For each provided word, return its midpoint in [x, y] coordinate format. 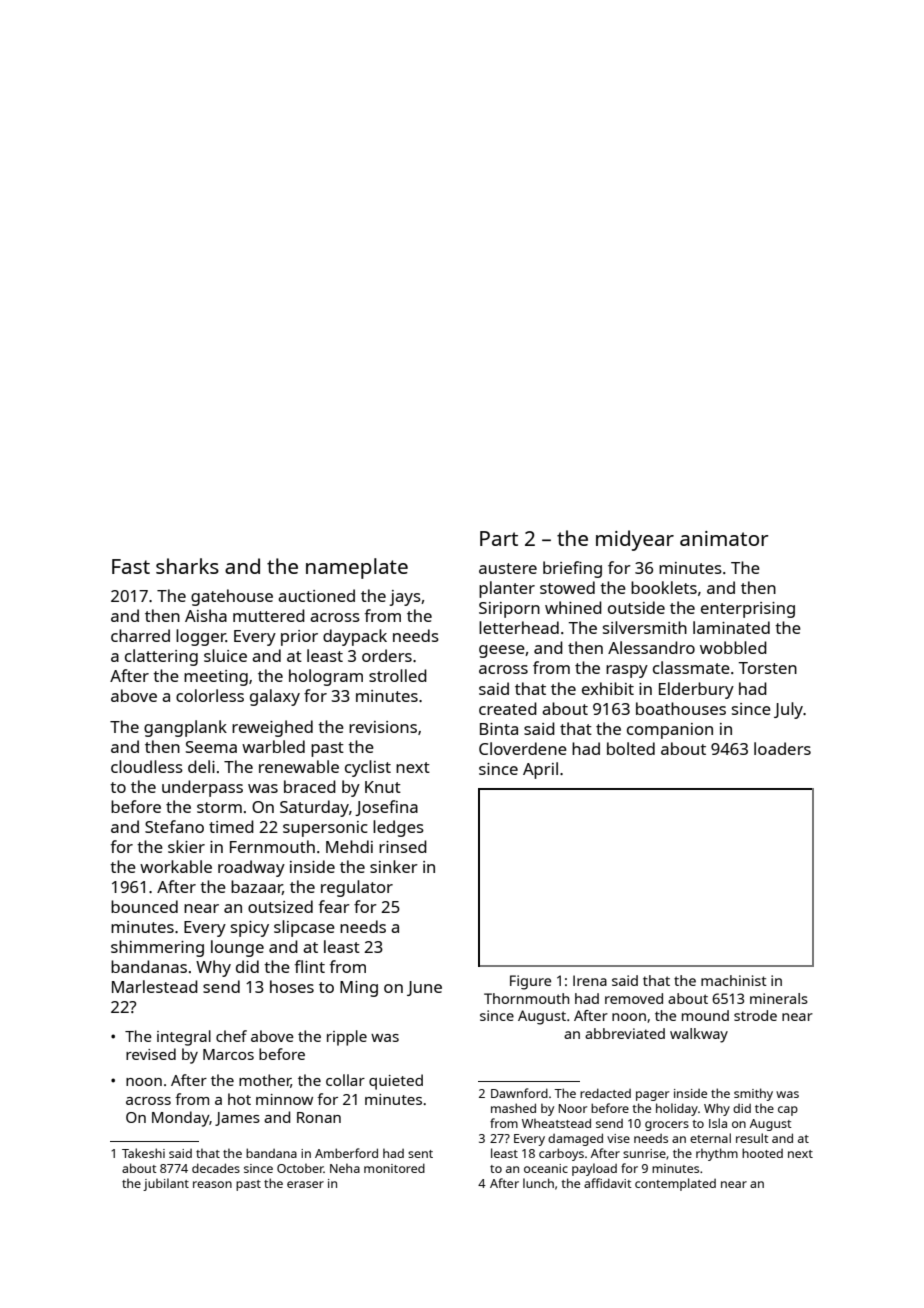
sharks [187, 566]
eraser [305, 1184]
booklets [664, 587]
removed [634, 998]
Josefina [386, 808]
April [540, 770]
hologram [326, 677]
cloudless [147, 766]
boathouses [681, 708]
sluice [225, 655]
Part [499, 538]
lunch [538, 1183]
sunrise [644, 1153]
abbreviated [625, 1033]
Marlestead [155, 986]
